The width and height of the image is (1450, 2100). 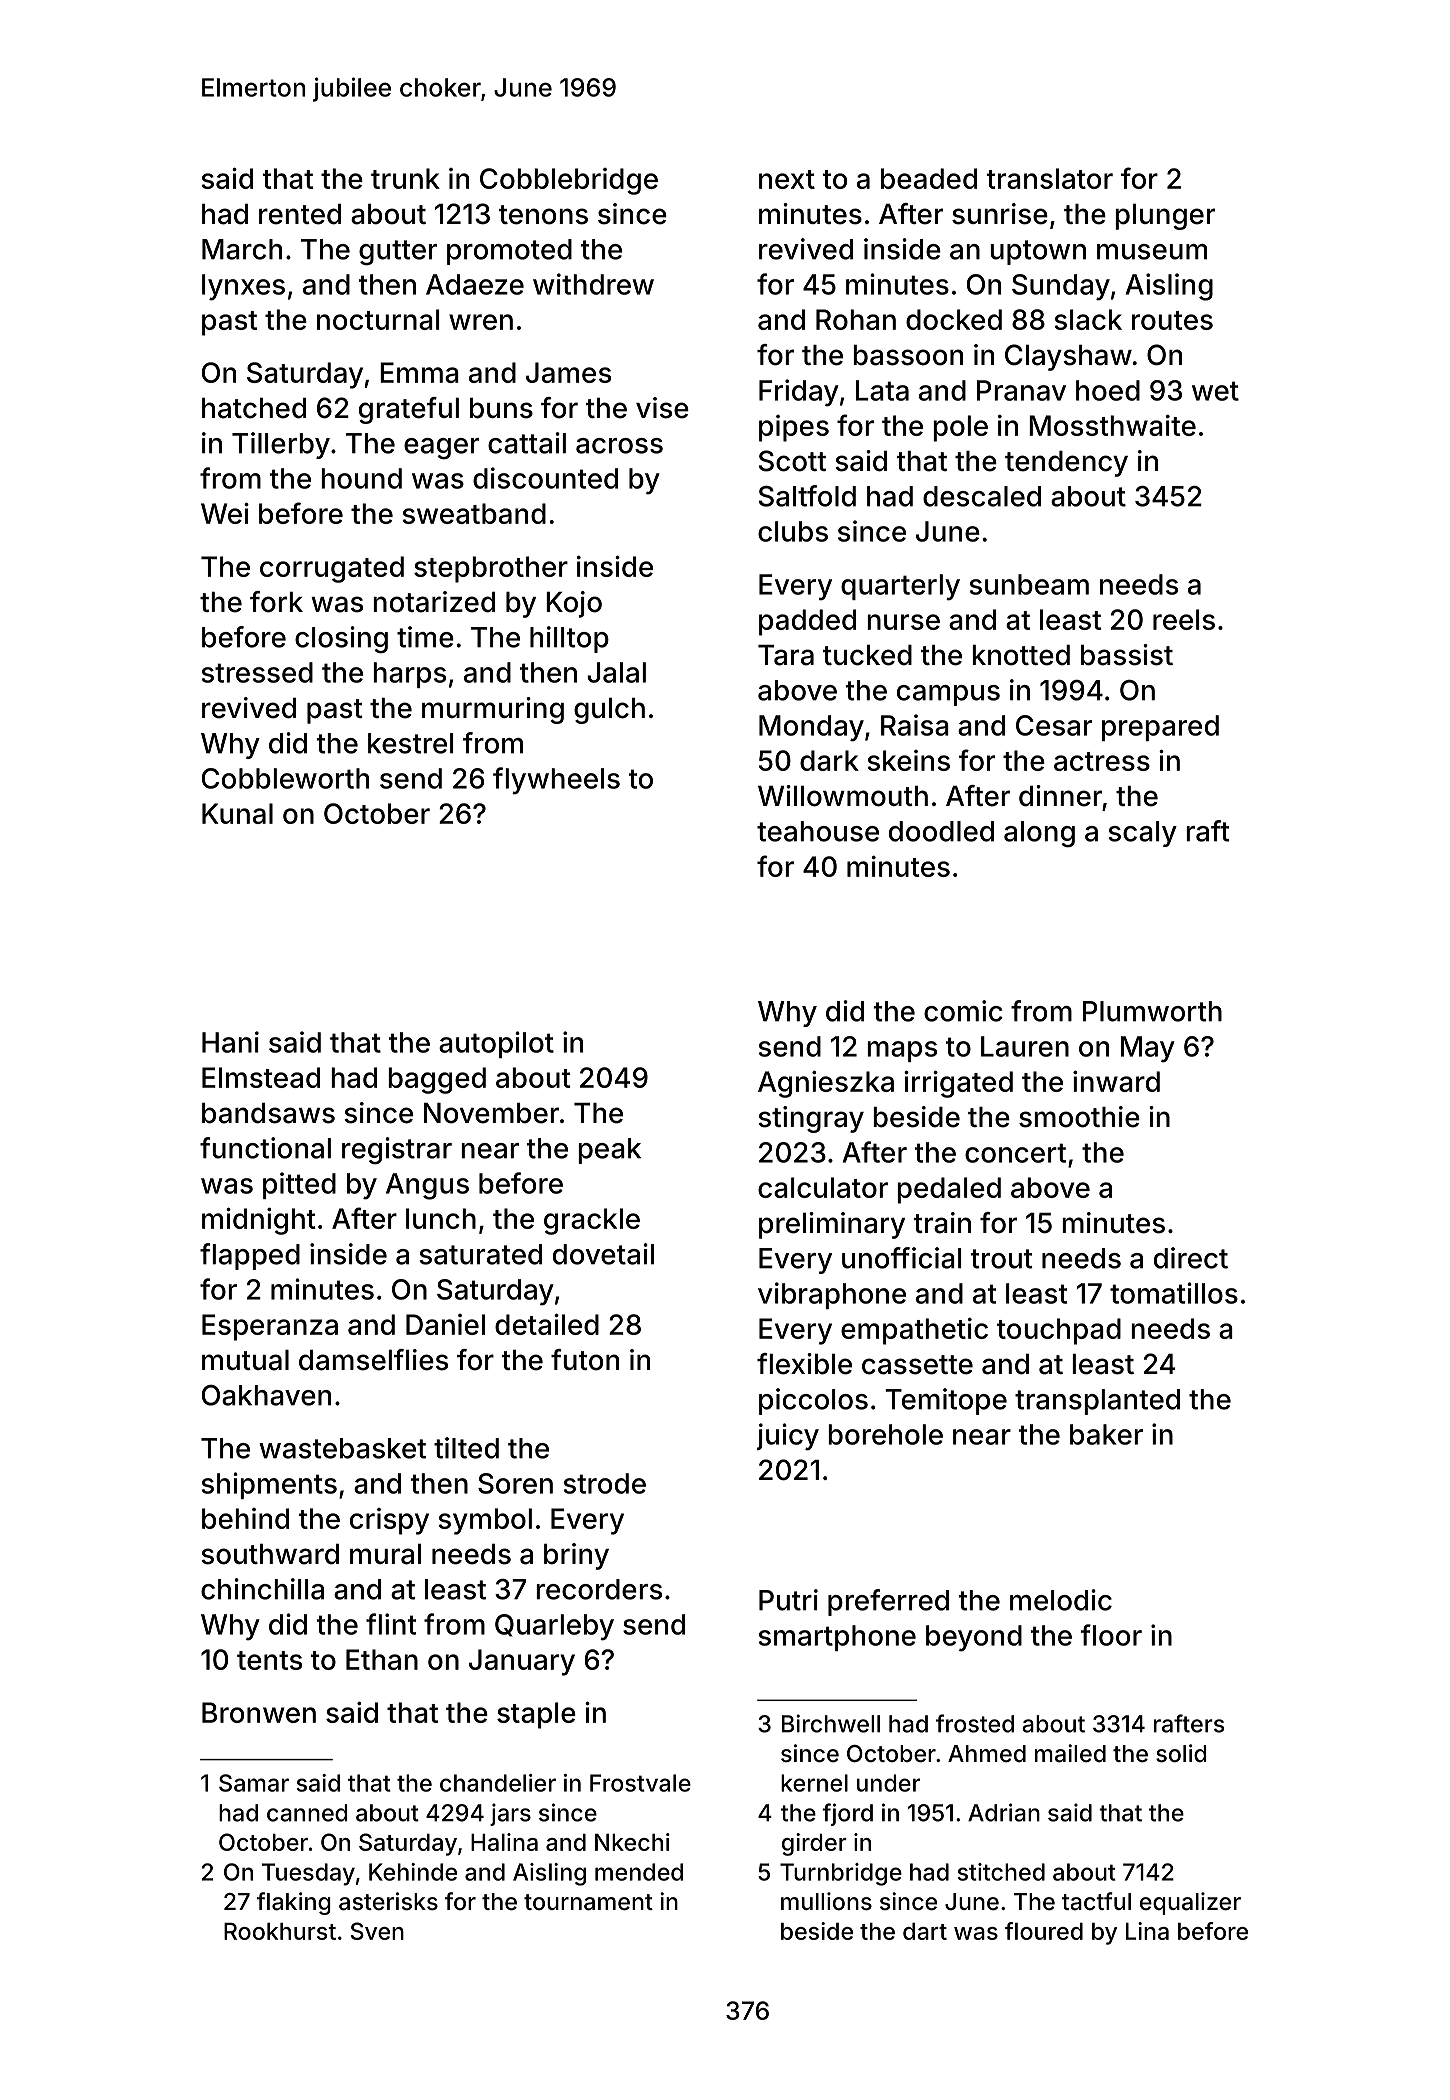 I want to click on lynxes, so click(x=243, y=287).
